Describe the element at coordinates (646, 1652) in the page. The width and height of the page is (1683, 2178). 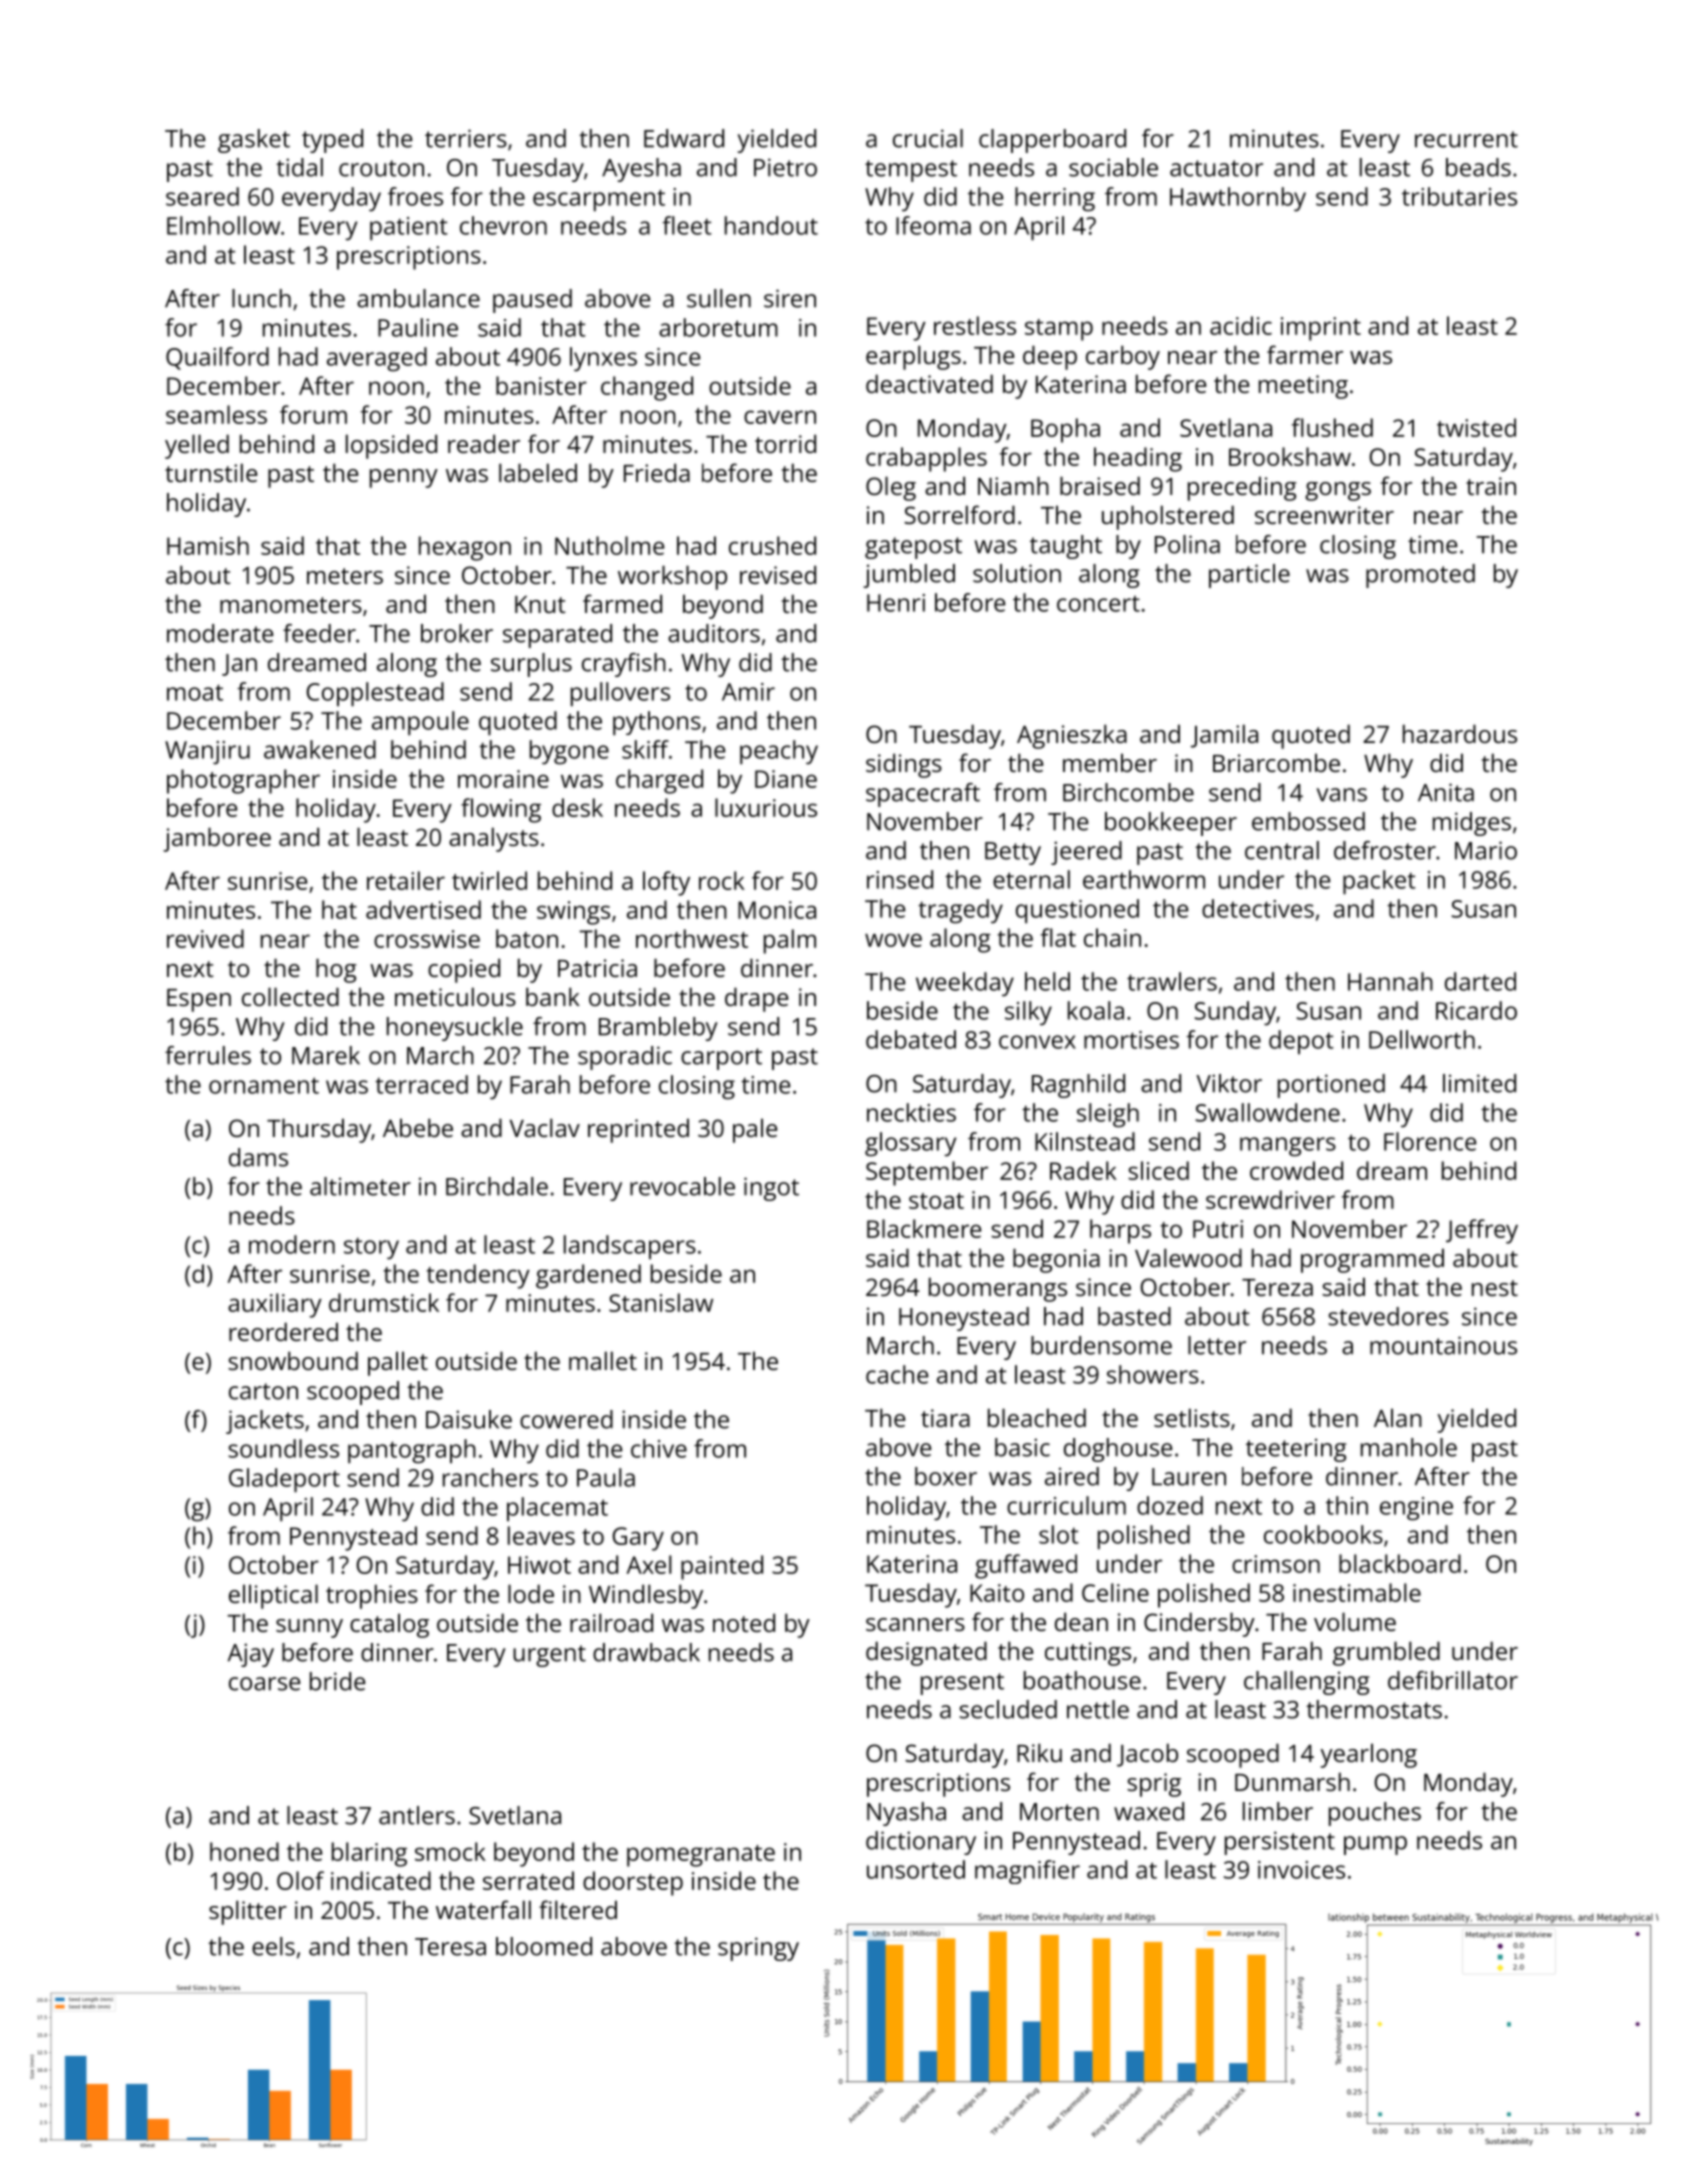
I see `drawback` at that location.
